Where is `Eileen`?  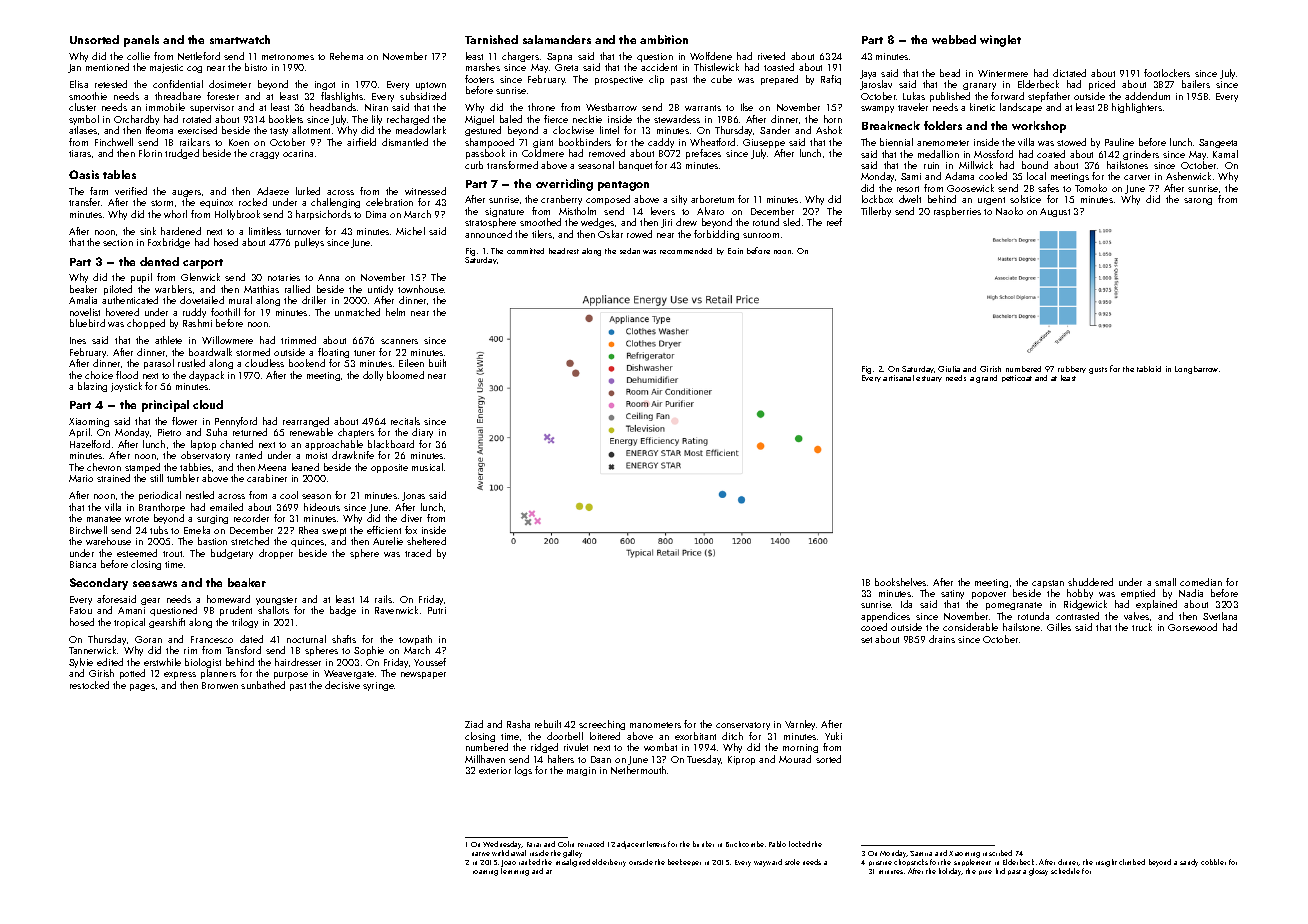
Eileen is located at coordinates (411, 363).
